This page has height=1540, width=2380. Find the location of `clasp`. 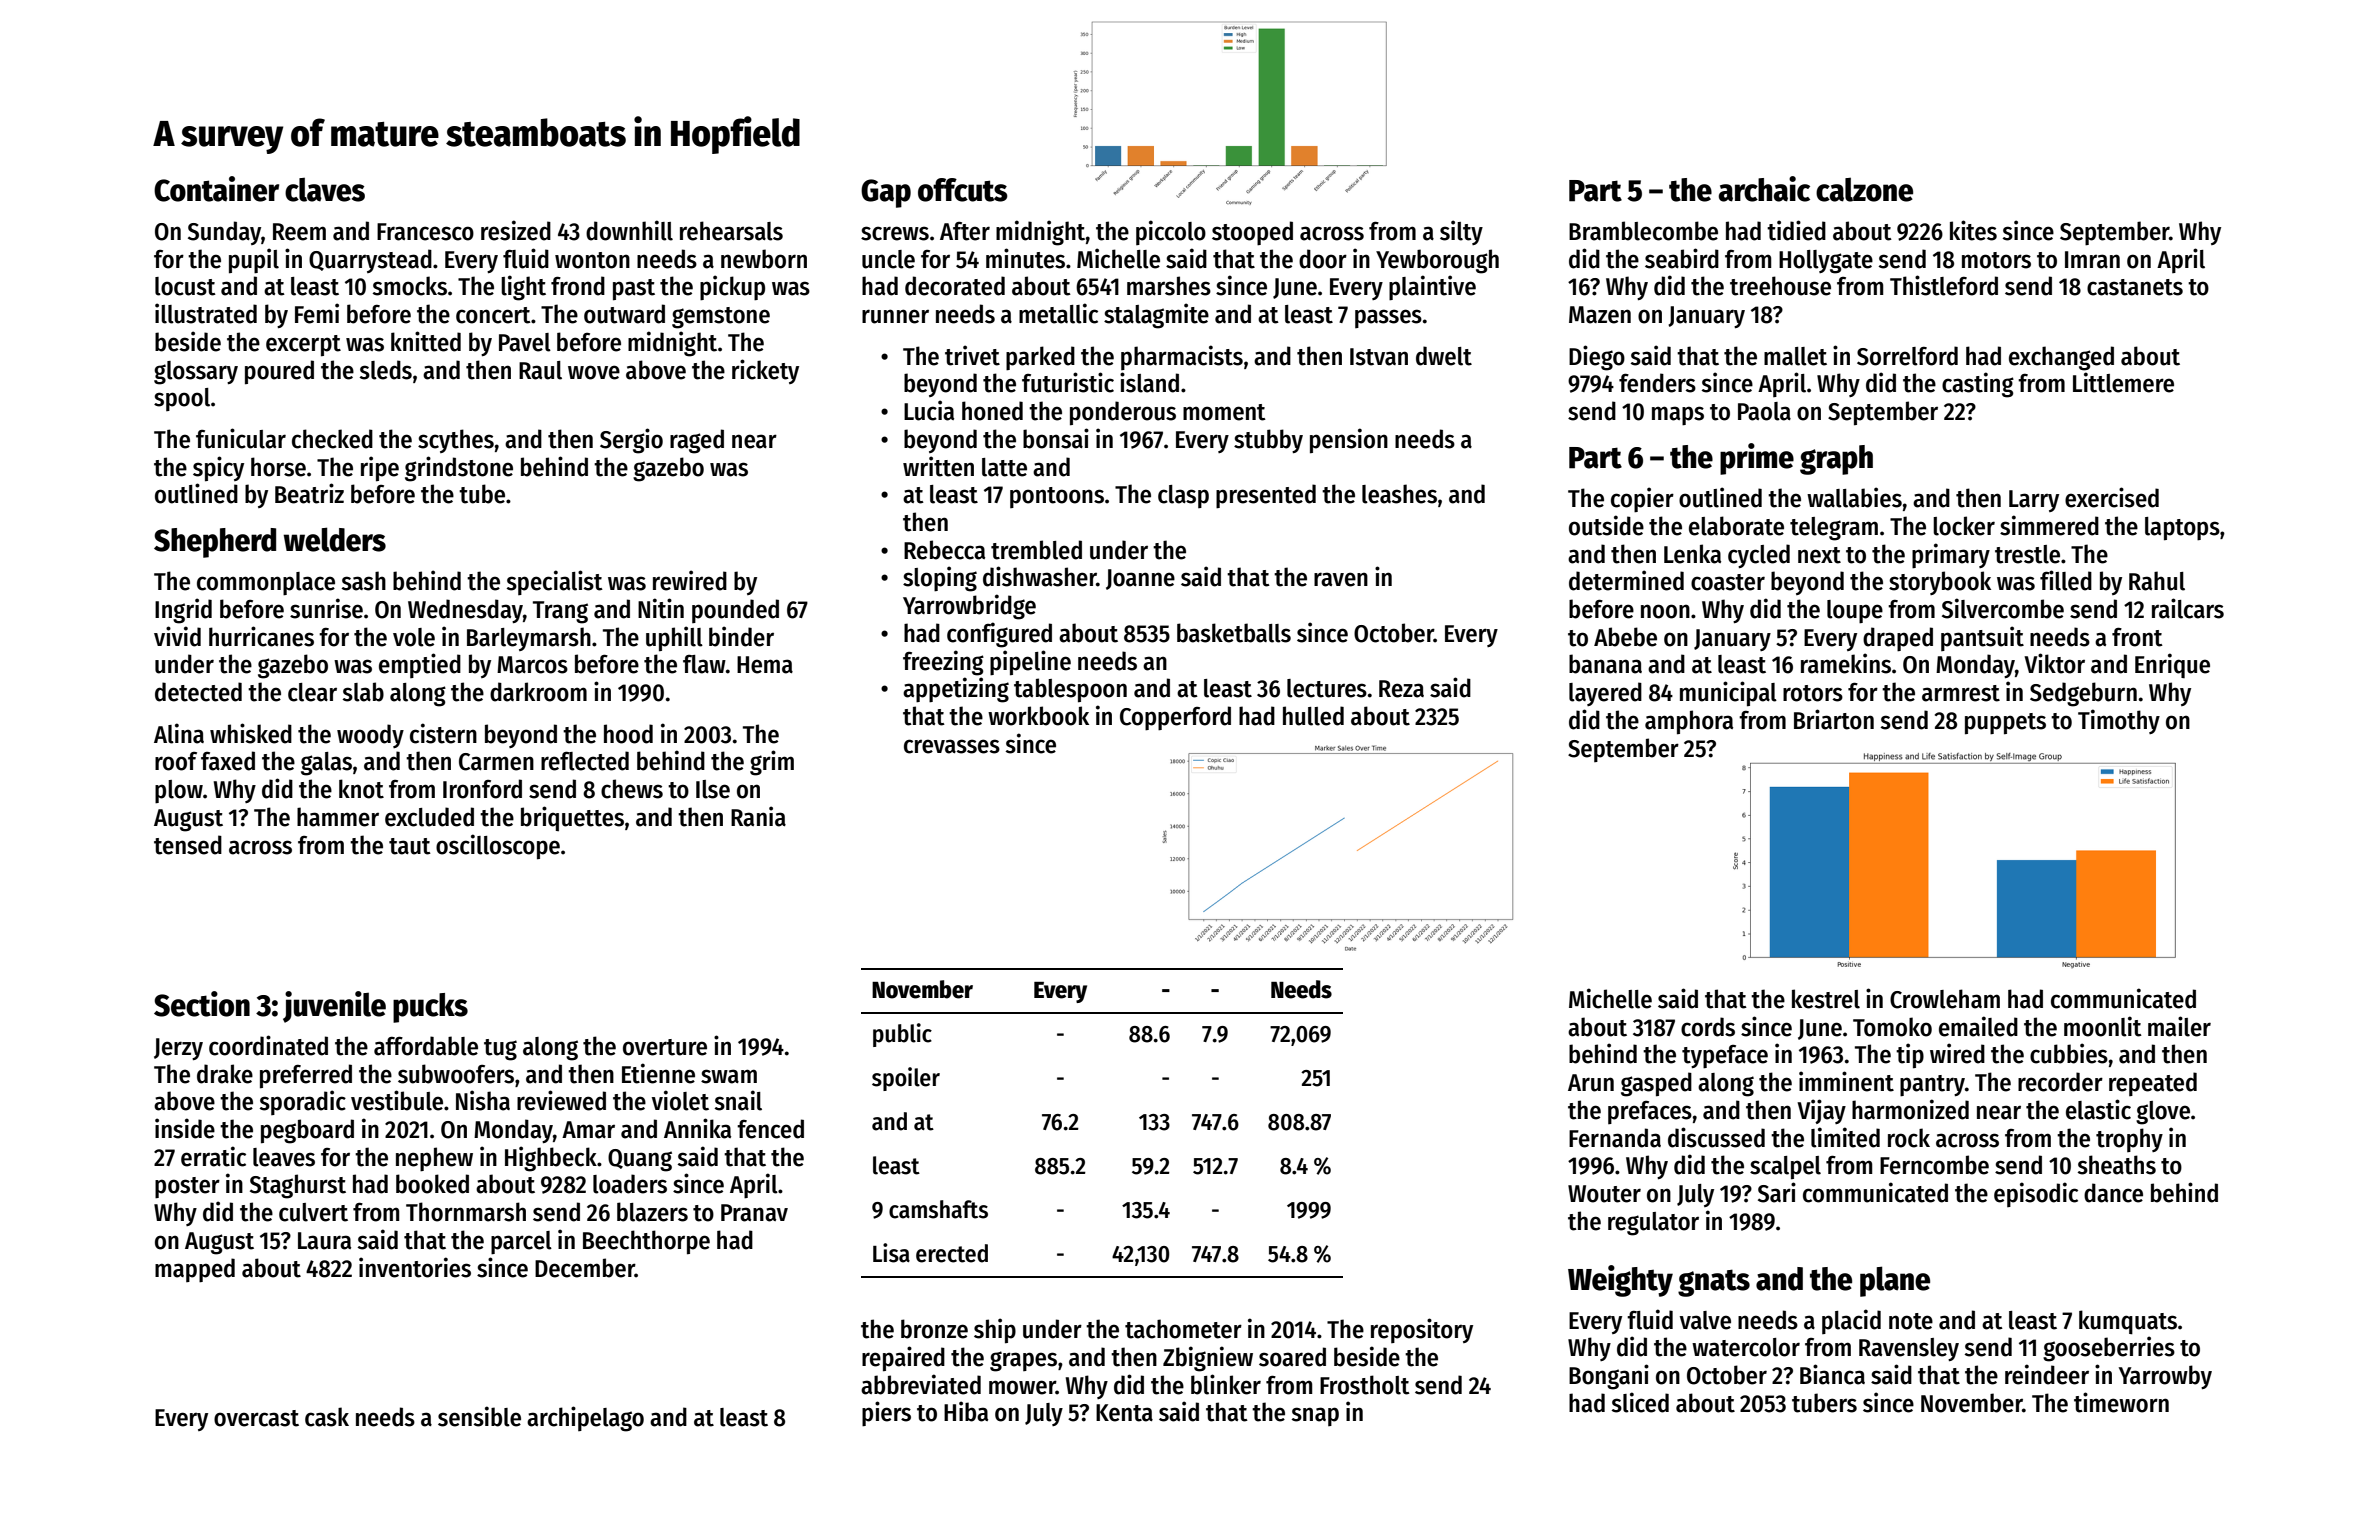

clasp is located at coordinates (1183, 496).
